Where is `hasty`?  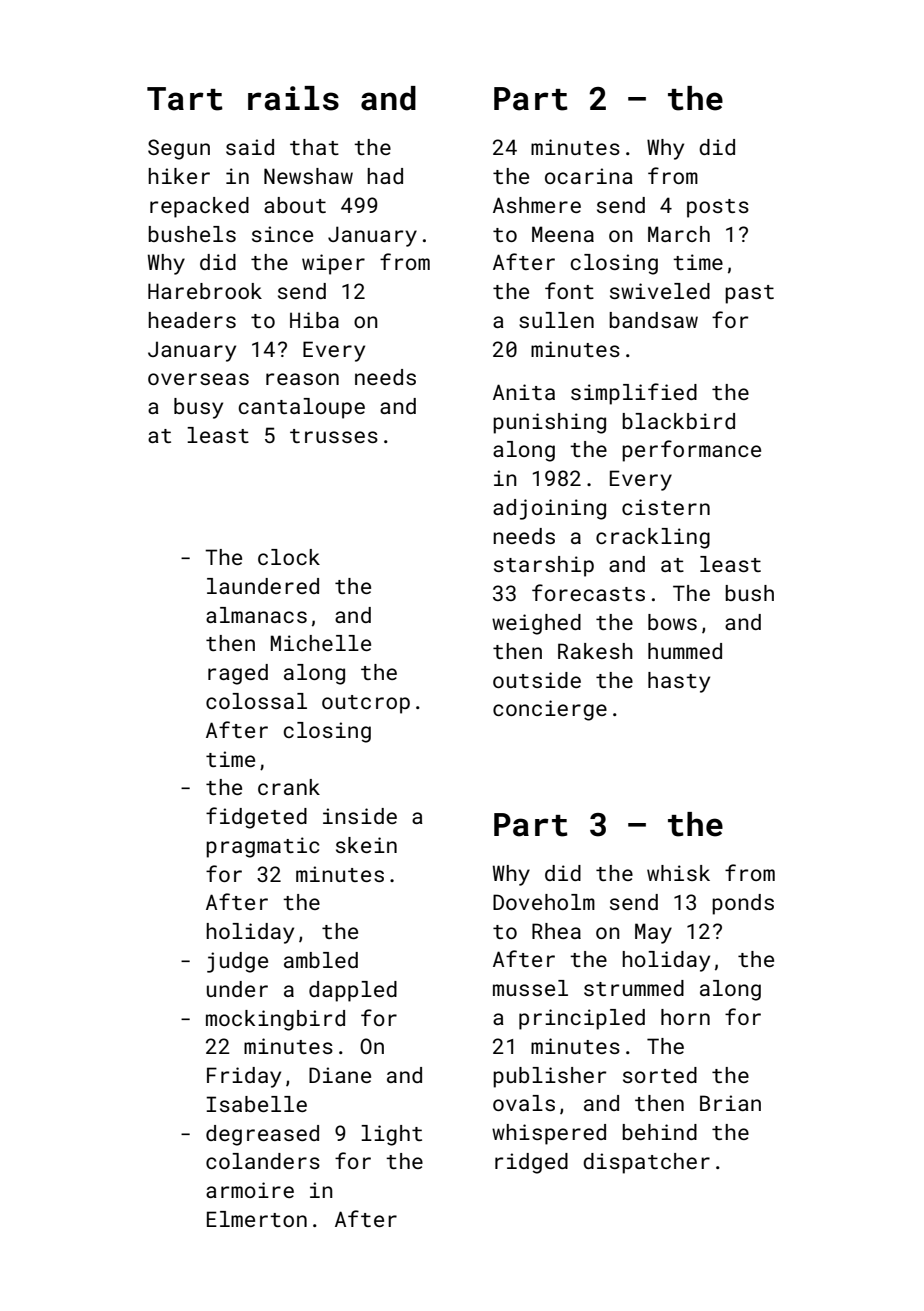
hasty is located at coordinates (679, 682).
